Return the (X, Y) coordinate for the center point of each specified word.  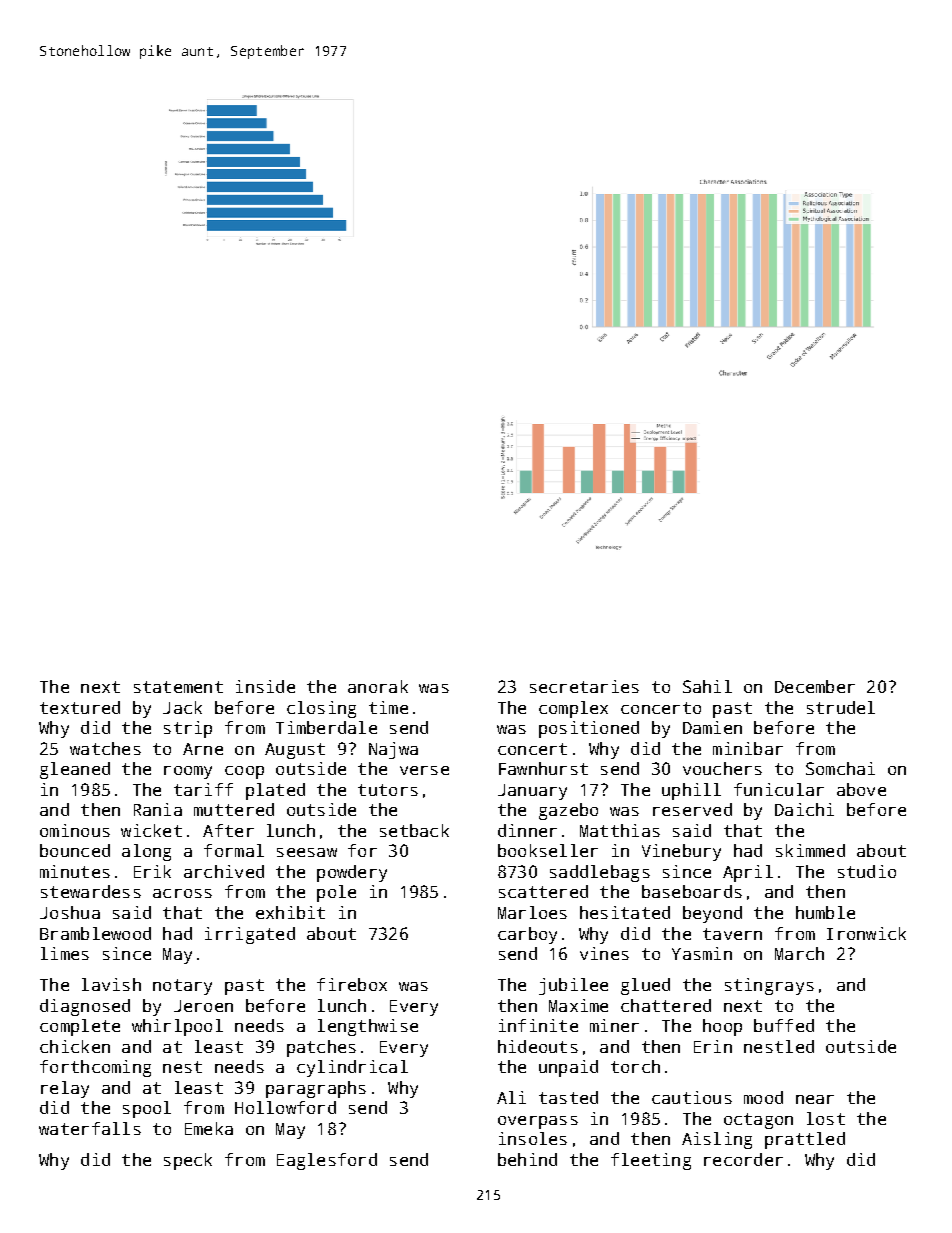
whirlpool (177, 1027)
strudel (841, 707)
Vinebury (681, 852)
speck (188, 1161)
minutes (75, 871)
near (815, 1099)
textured (80, 707)
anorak (378, 686)
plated (275, 791)
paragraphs (316, 1089)
